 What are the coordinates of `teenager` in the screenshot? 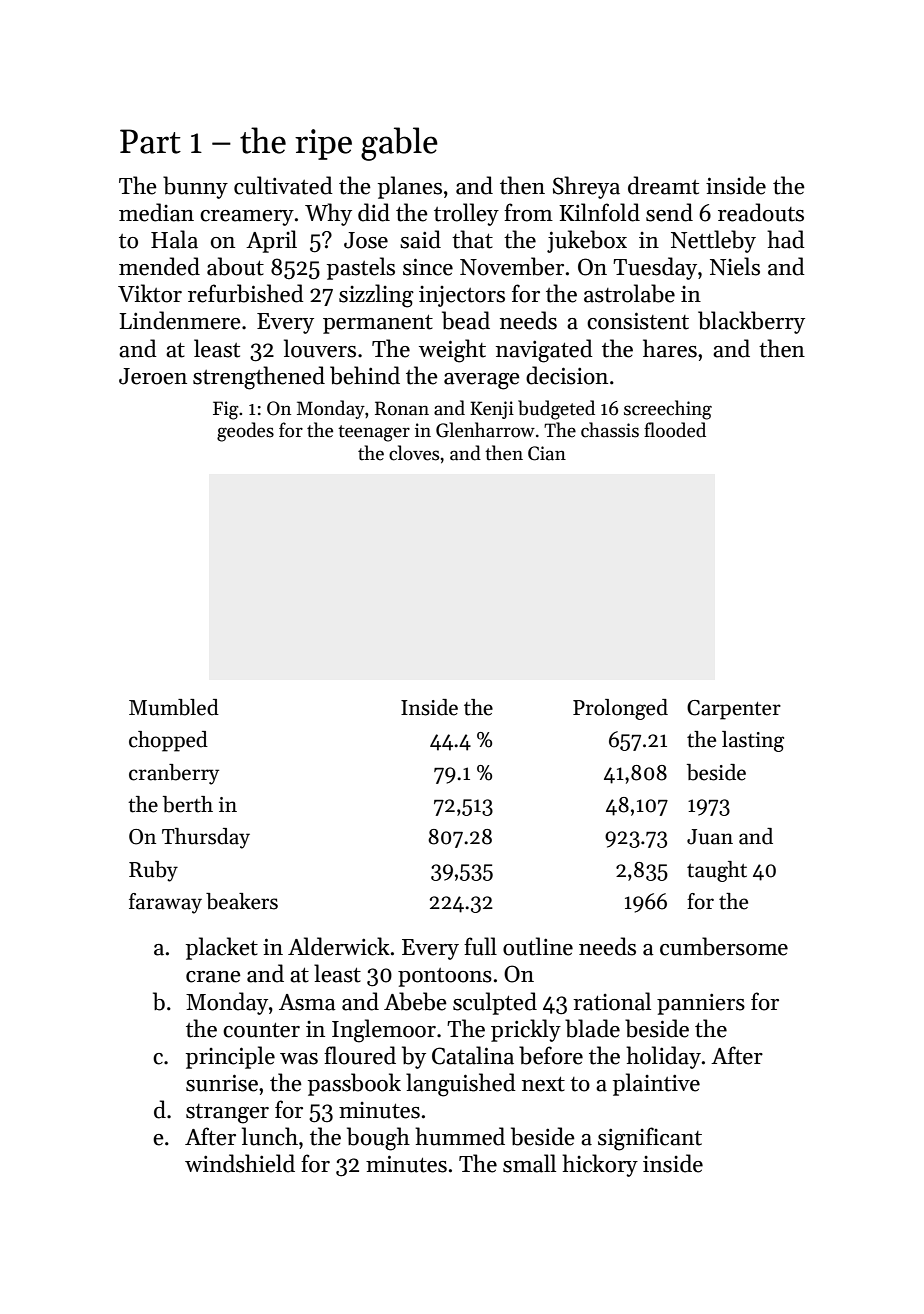 It's located at (374, 433).
